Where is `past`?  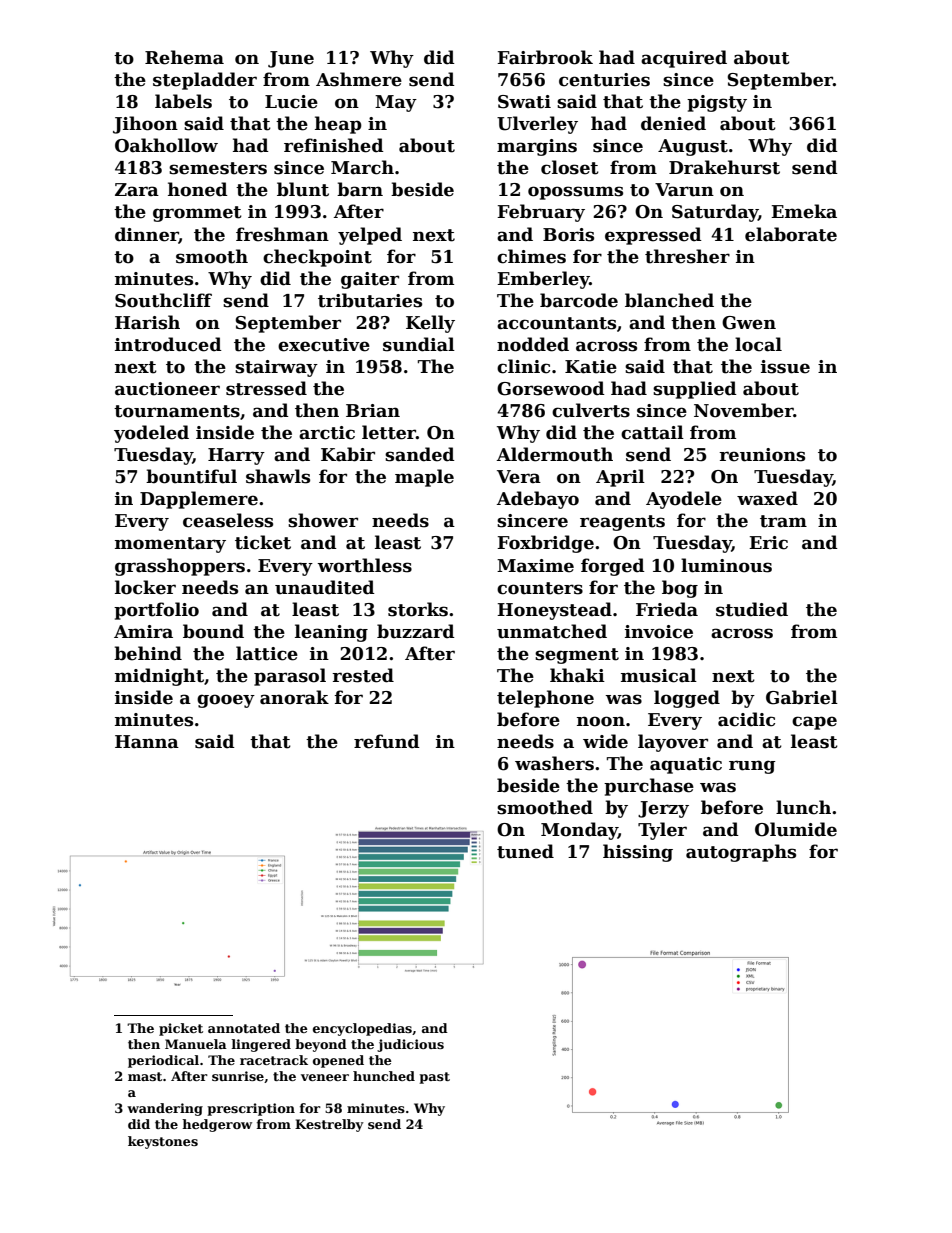 past is located at coordinates (434, 1078).
